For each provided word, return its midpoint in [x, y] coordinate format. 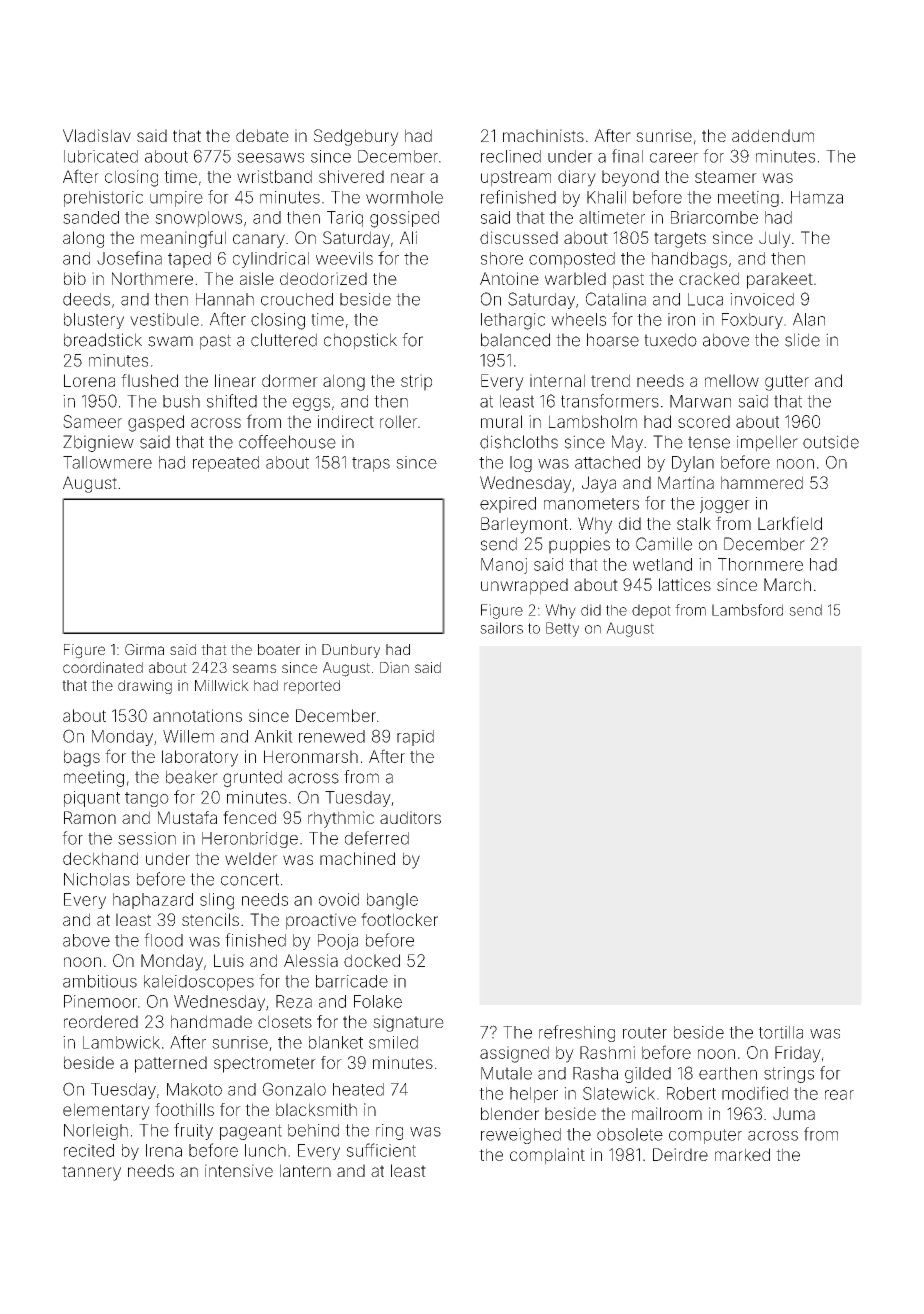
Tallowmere [107, 462]
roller [399, 421]
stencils [210, 919]
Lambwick [121, 1042]
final [627, 156]
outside [831, 442]
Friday [798, 1054]
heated [358, 1089]
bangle [392, 901]
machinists [543, 135]
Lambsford [747, 610]
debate [262, 135]
